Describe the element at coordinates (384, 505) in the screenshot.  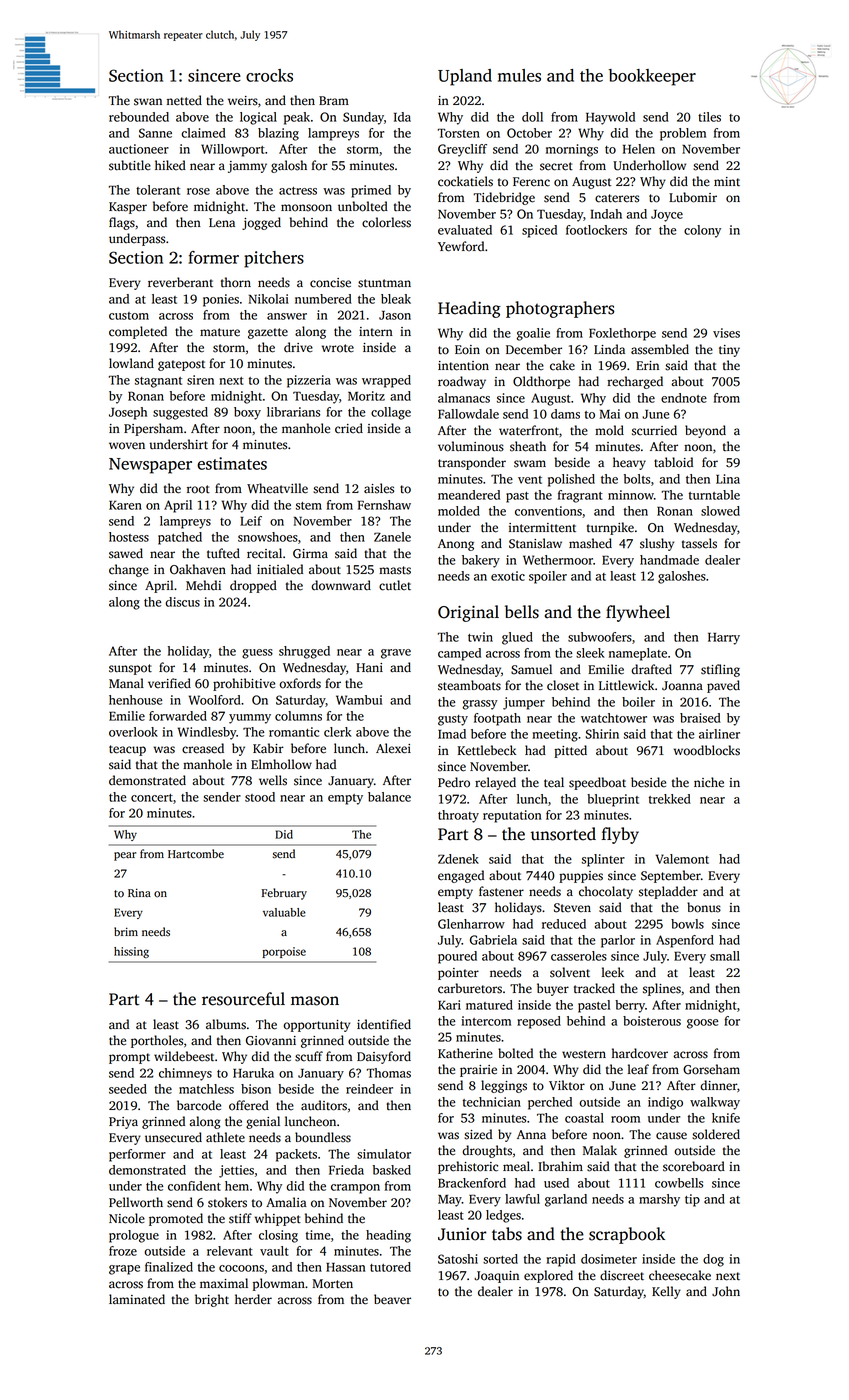
I see `Fernshaw` at that location.
